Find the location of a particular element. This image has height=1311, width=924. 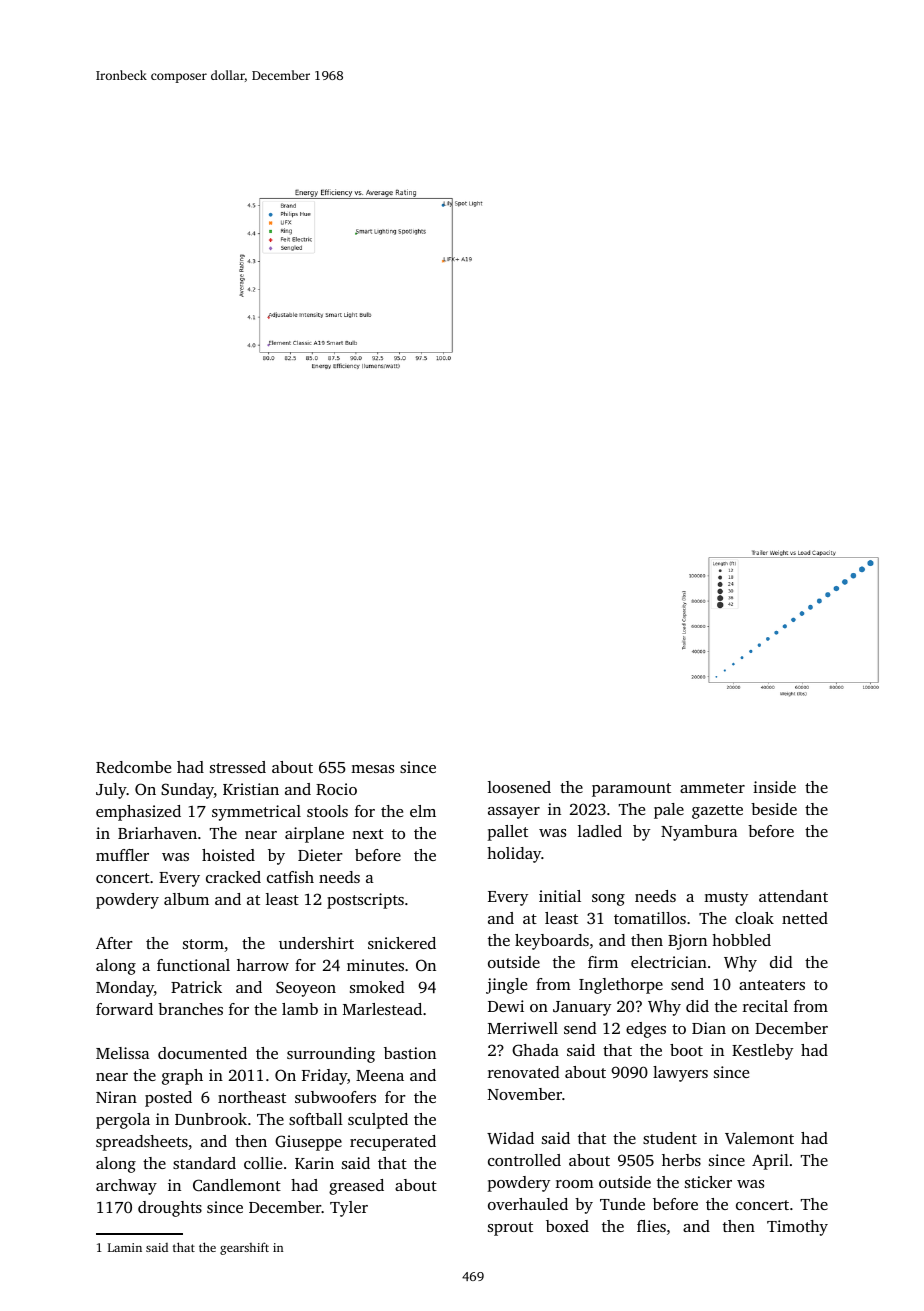

minutes is located at coordinates (375, 965).
